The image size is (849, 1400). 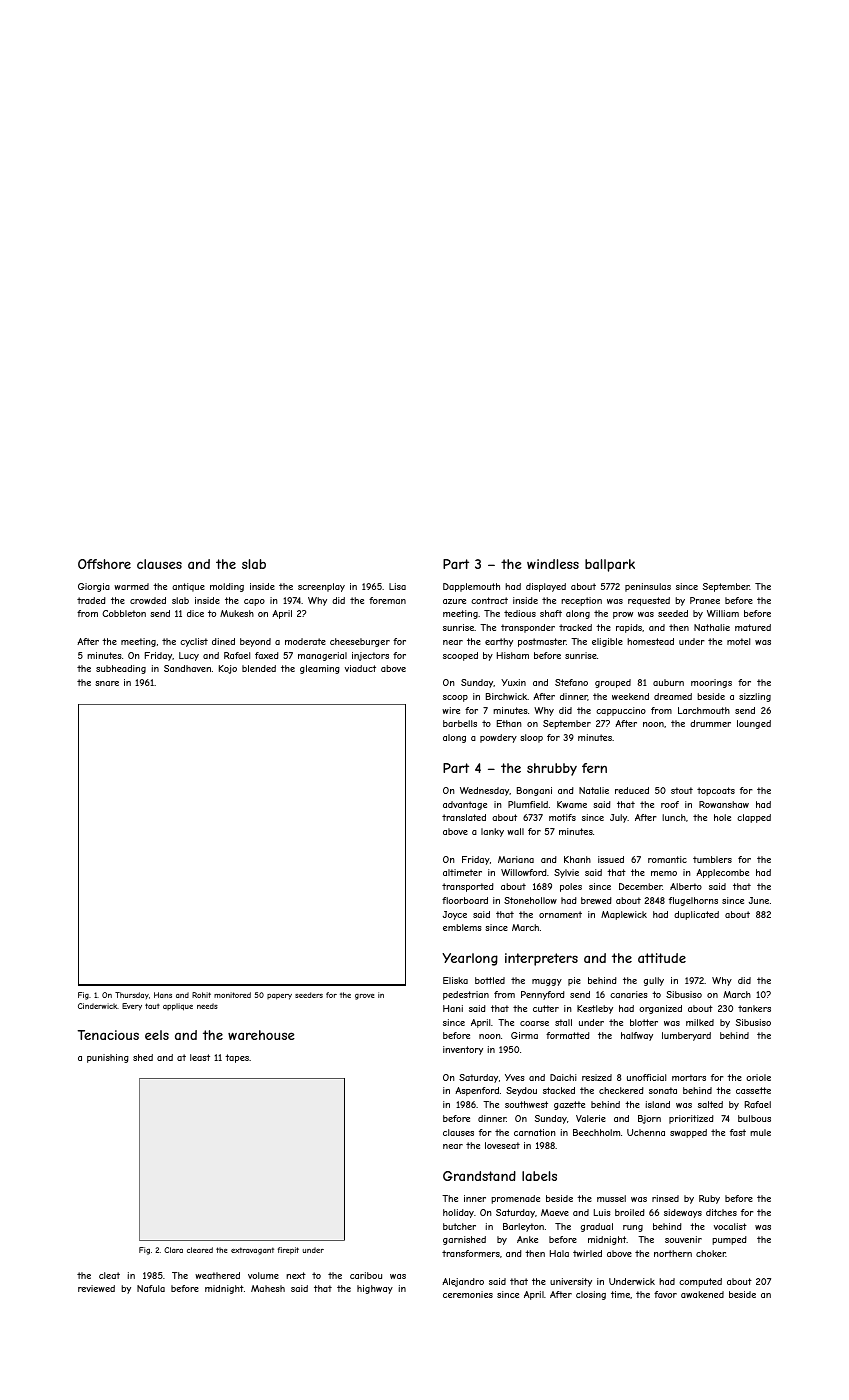 What do you see at coordinates (610, 565) in the screenshot?
I see `ballpark` at bounding box center [610, 565].
